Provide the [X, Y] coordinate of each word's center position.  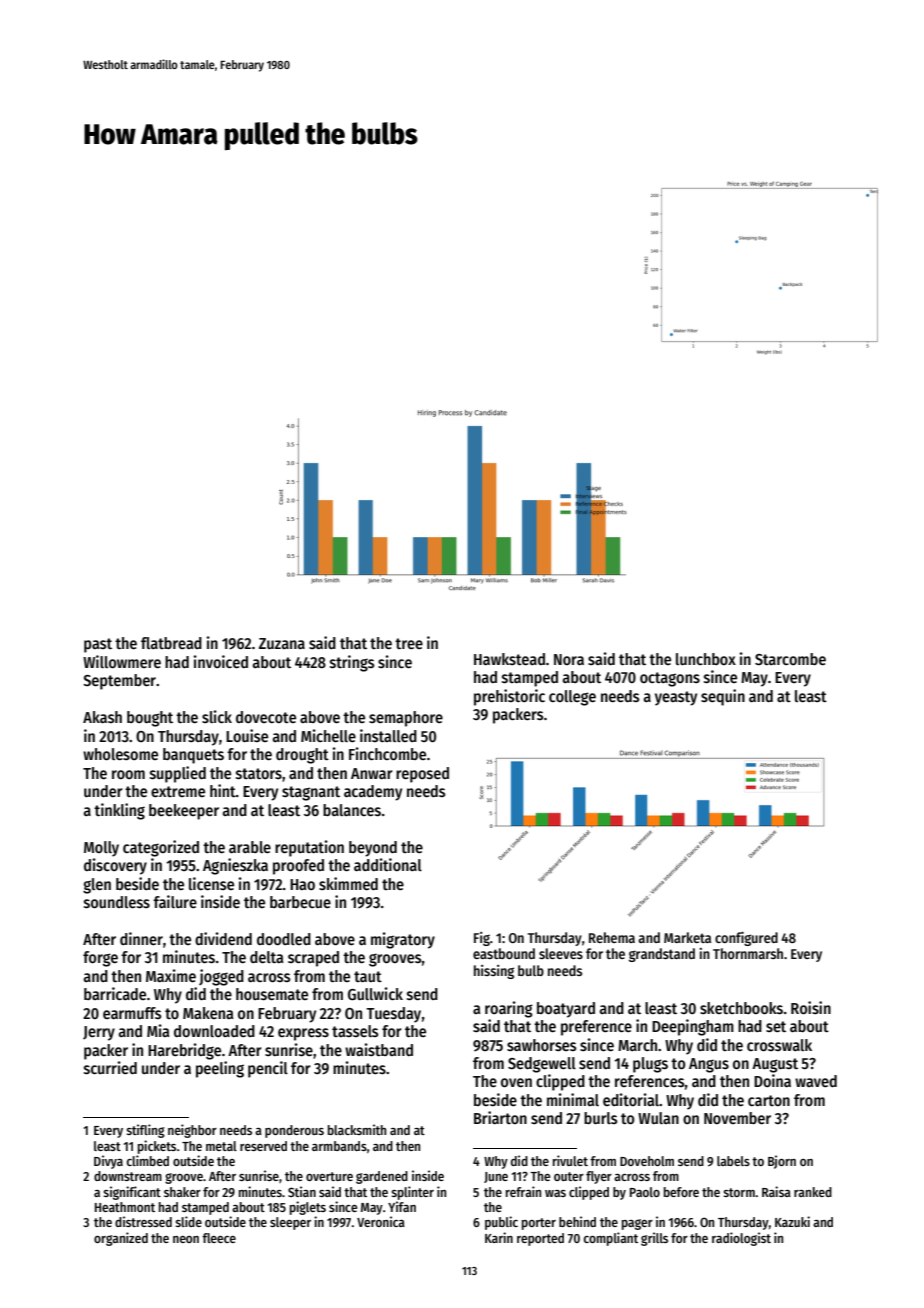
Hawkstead [509, 659]
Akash [102, 717]
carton [769, 1100]
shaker [182, 1192]
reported [540, 1239]
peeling [220, 1069]
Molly [101, 849]
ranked [813, 1192]
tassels [355, 1031]
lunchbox [706, 659]
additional [388, 864]
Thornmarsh [748, 953]
